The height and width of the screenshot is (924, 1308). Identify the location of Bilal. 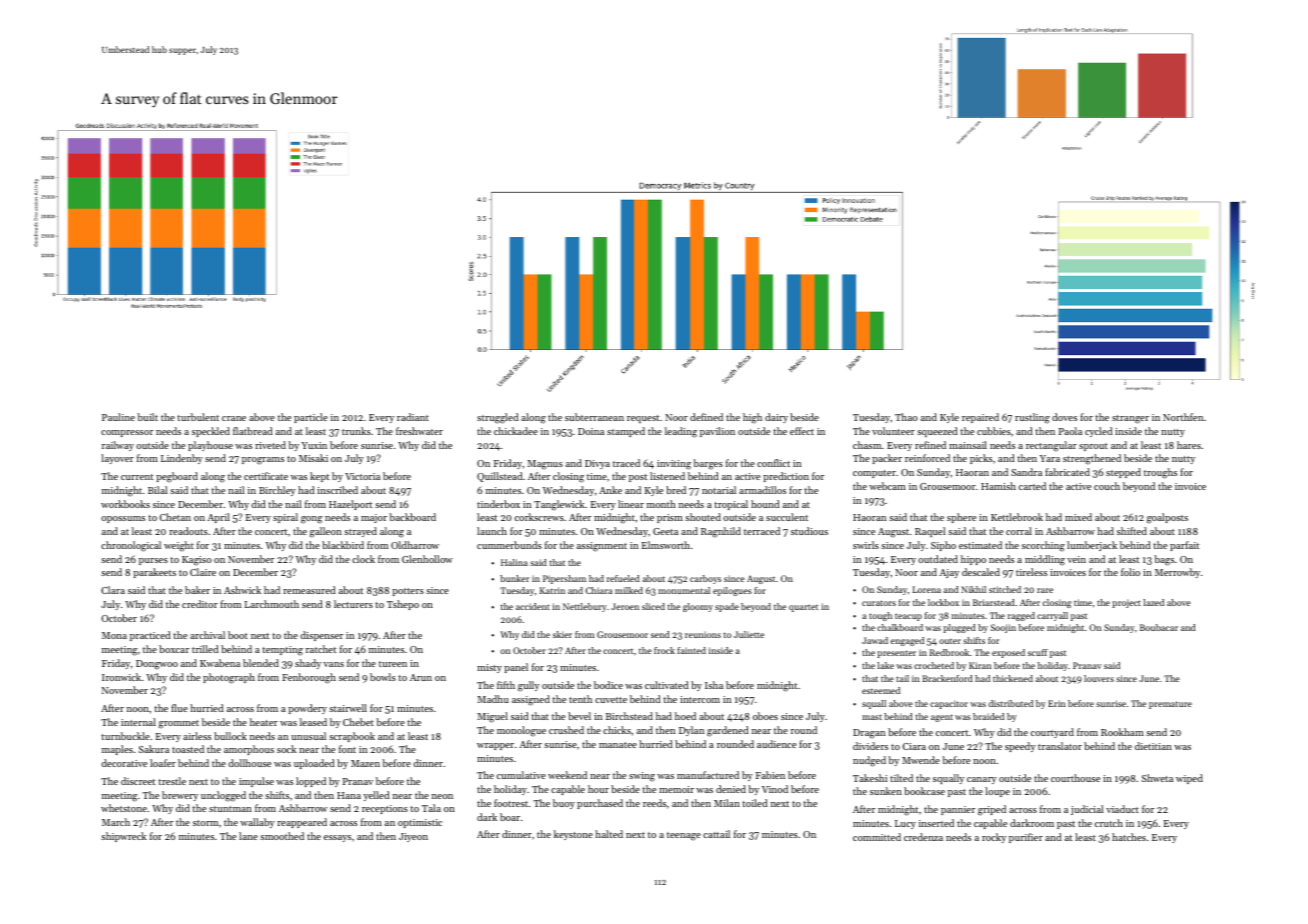
(157, 490).
